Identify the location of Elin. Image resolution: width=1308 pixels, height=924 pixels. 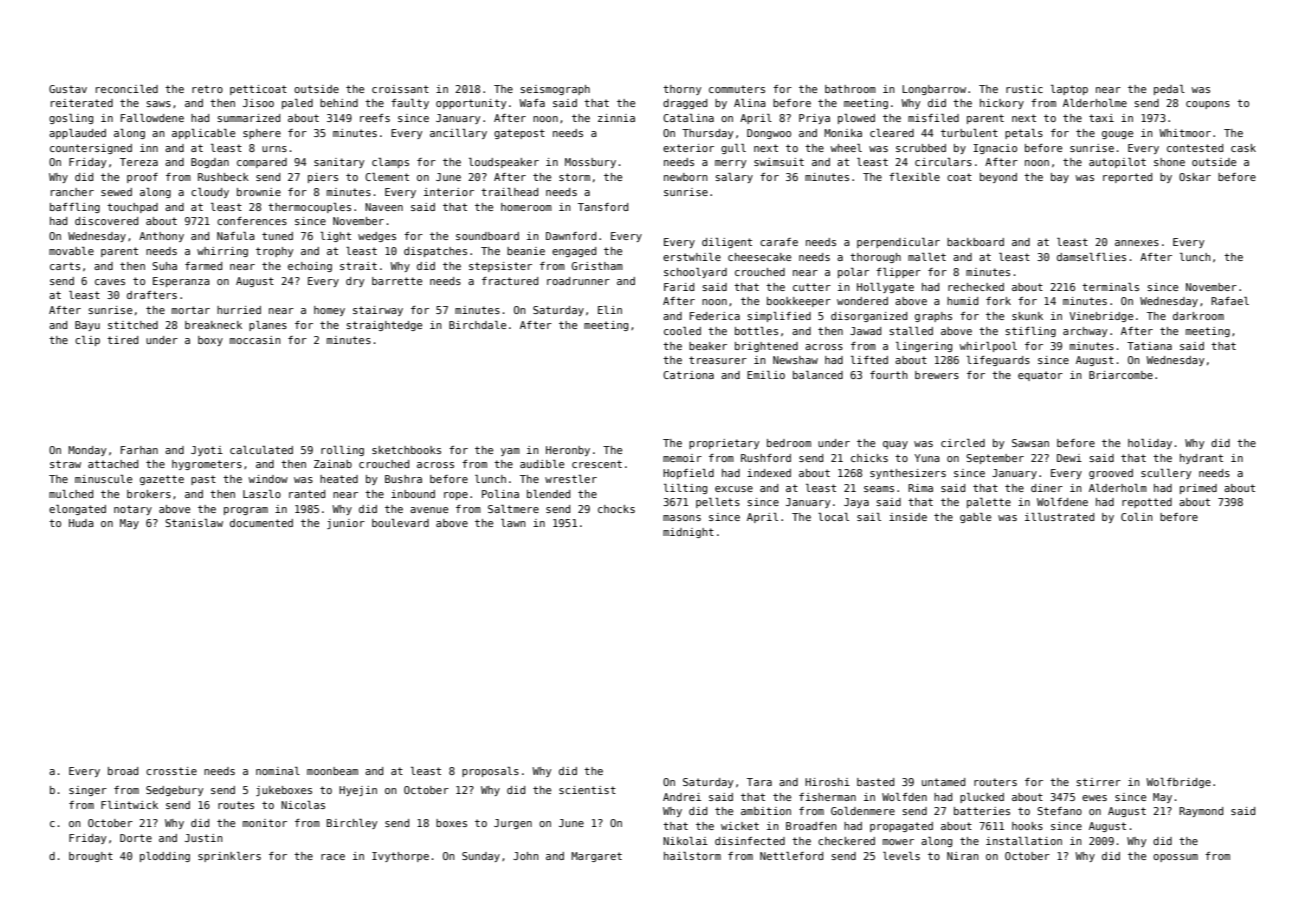
(610, 310).
